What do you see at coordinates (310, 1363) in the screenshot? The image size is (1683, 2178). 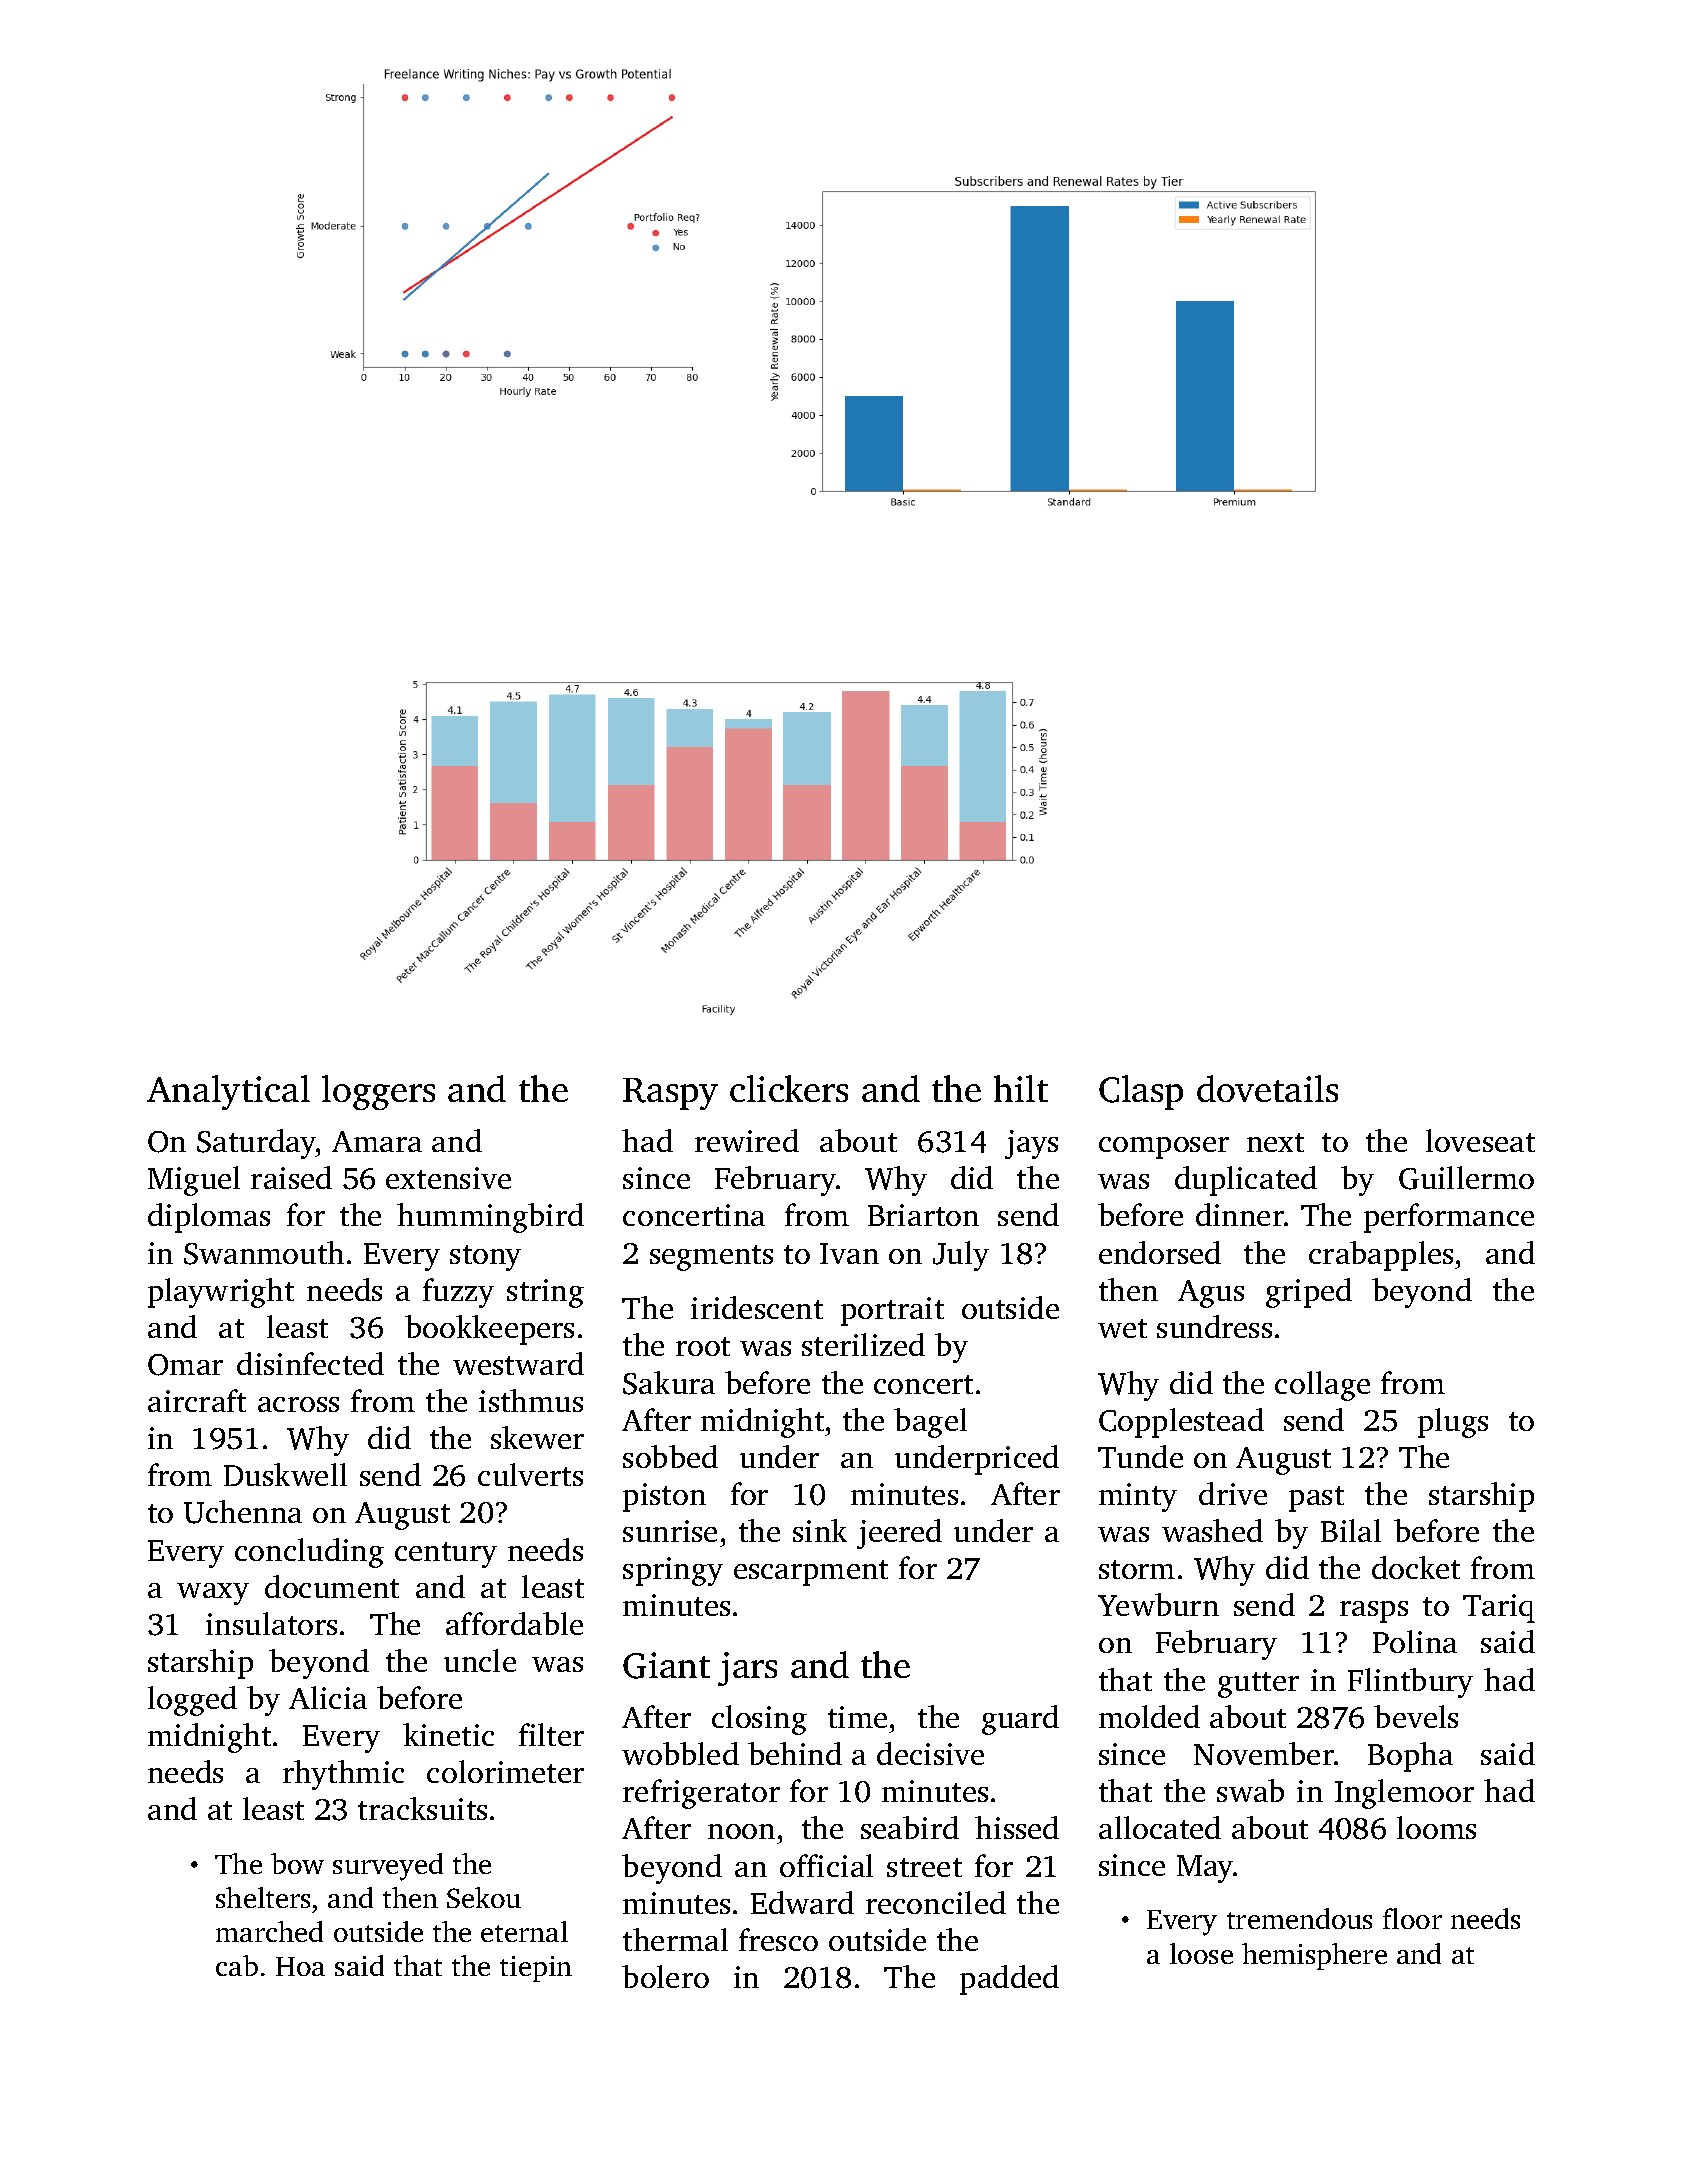 I see `disinfected` at bounding box center [310, 1363].
